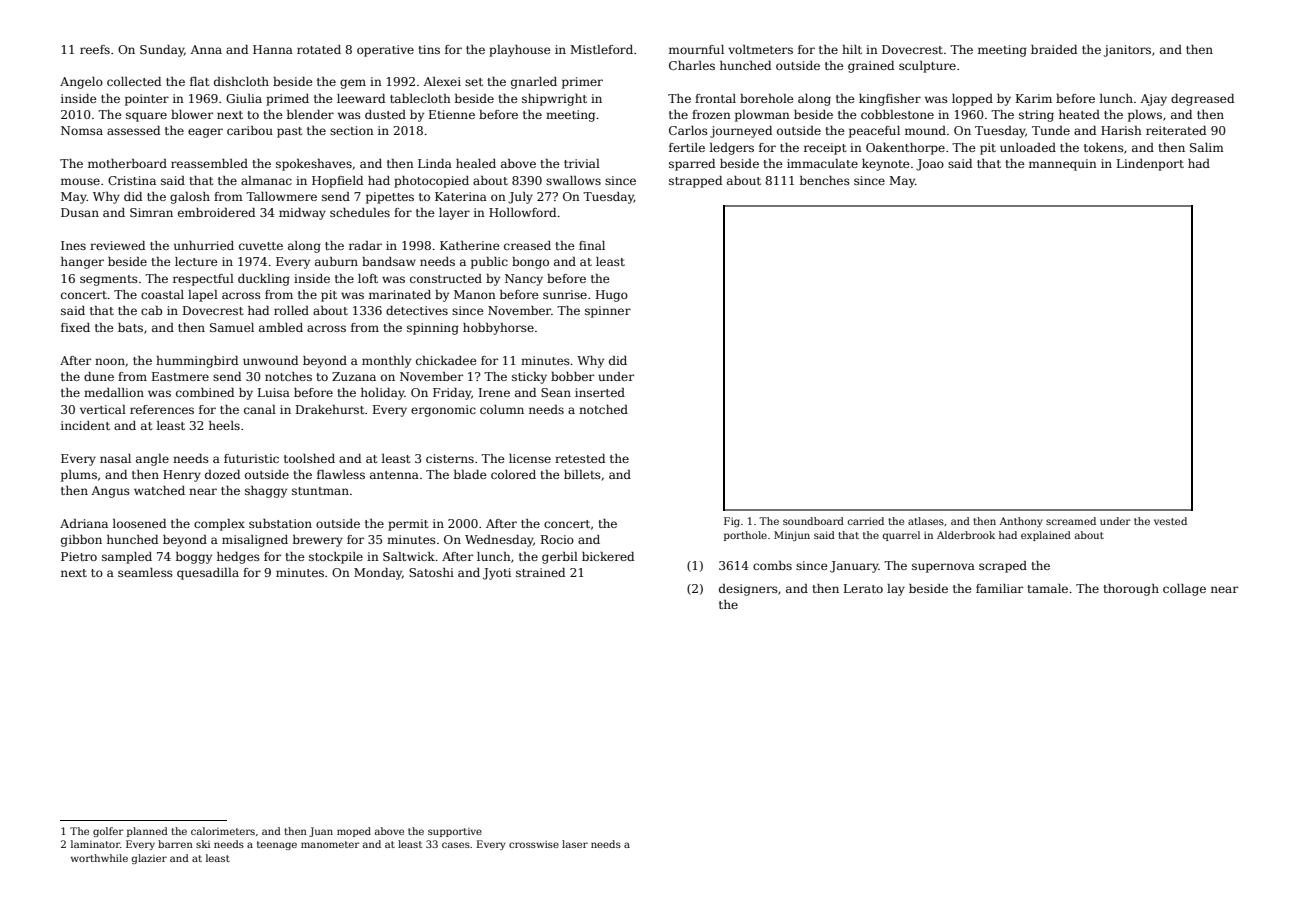  Describe the element at coordinates (575, 844) in the page. I see `laser` at that location.
